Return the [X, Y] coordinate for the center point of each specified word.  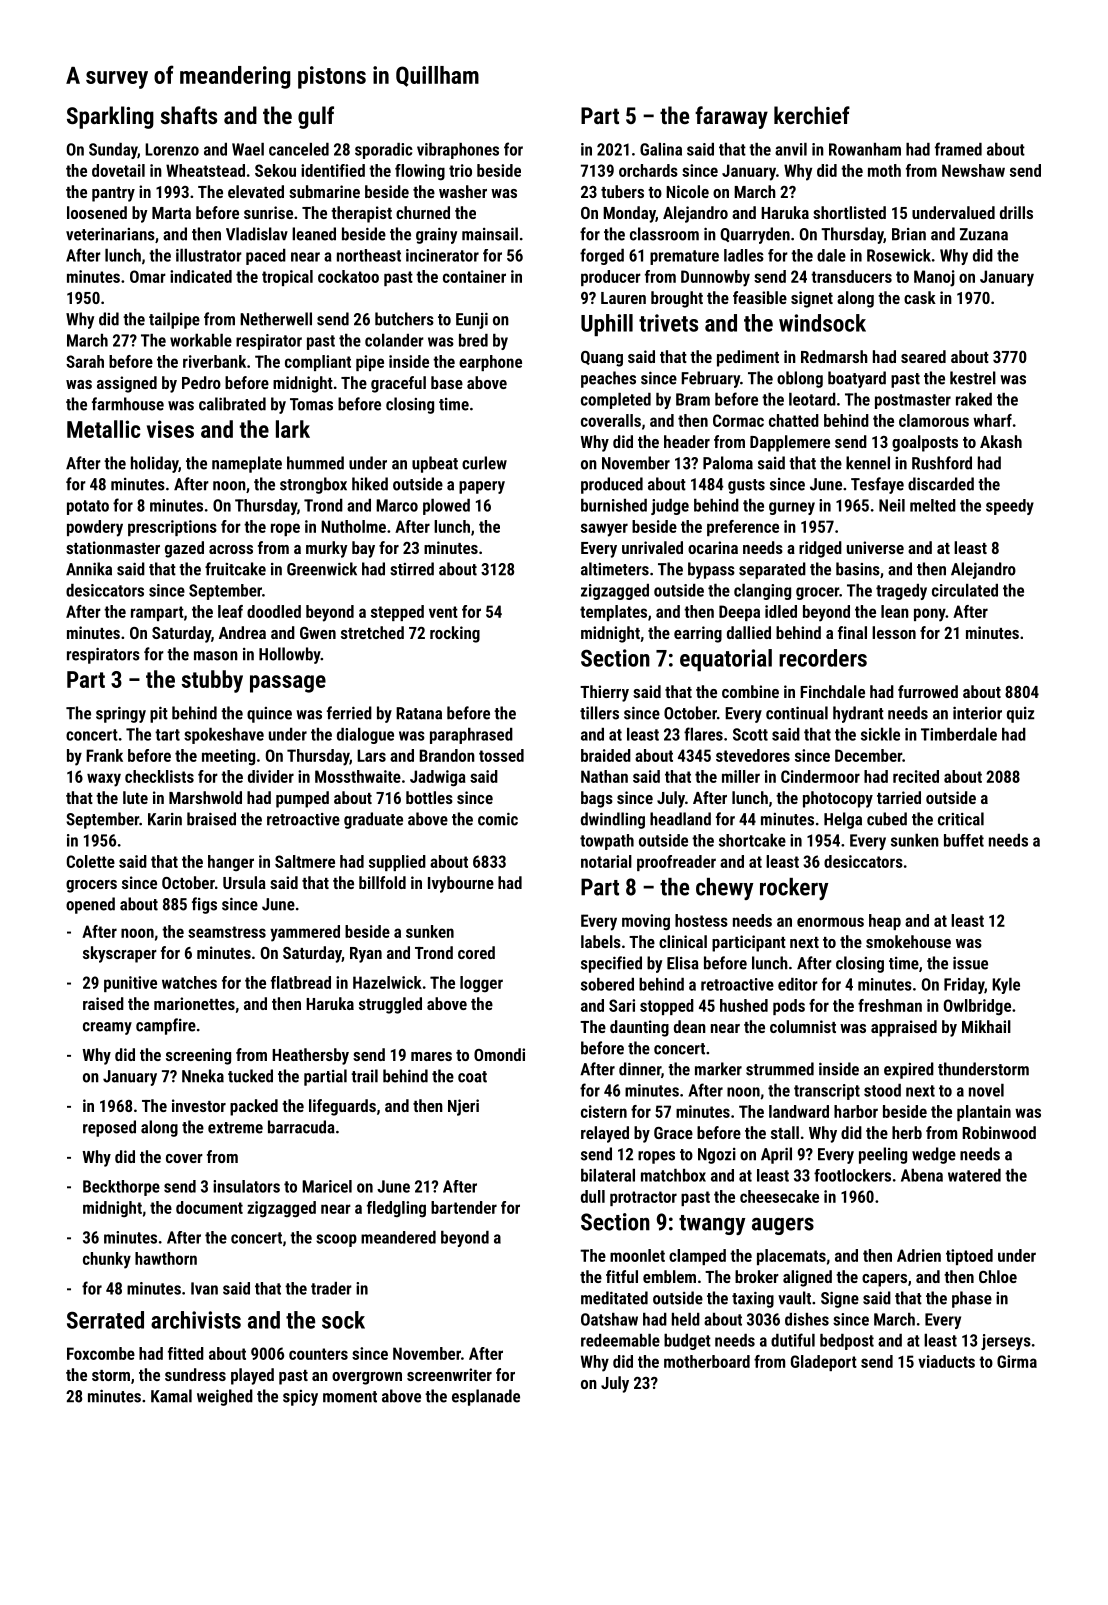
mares [431, 1056]
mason [216, 656]
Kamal [171, 1396]
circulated [965, 590]
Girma [1017, 1361]
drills [1016, 212]
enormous [830, 922]
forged [602, 256]
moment [350, 1397]
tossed [501, 755]
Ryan [366, 955]
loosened [97, 212]
